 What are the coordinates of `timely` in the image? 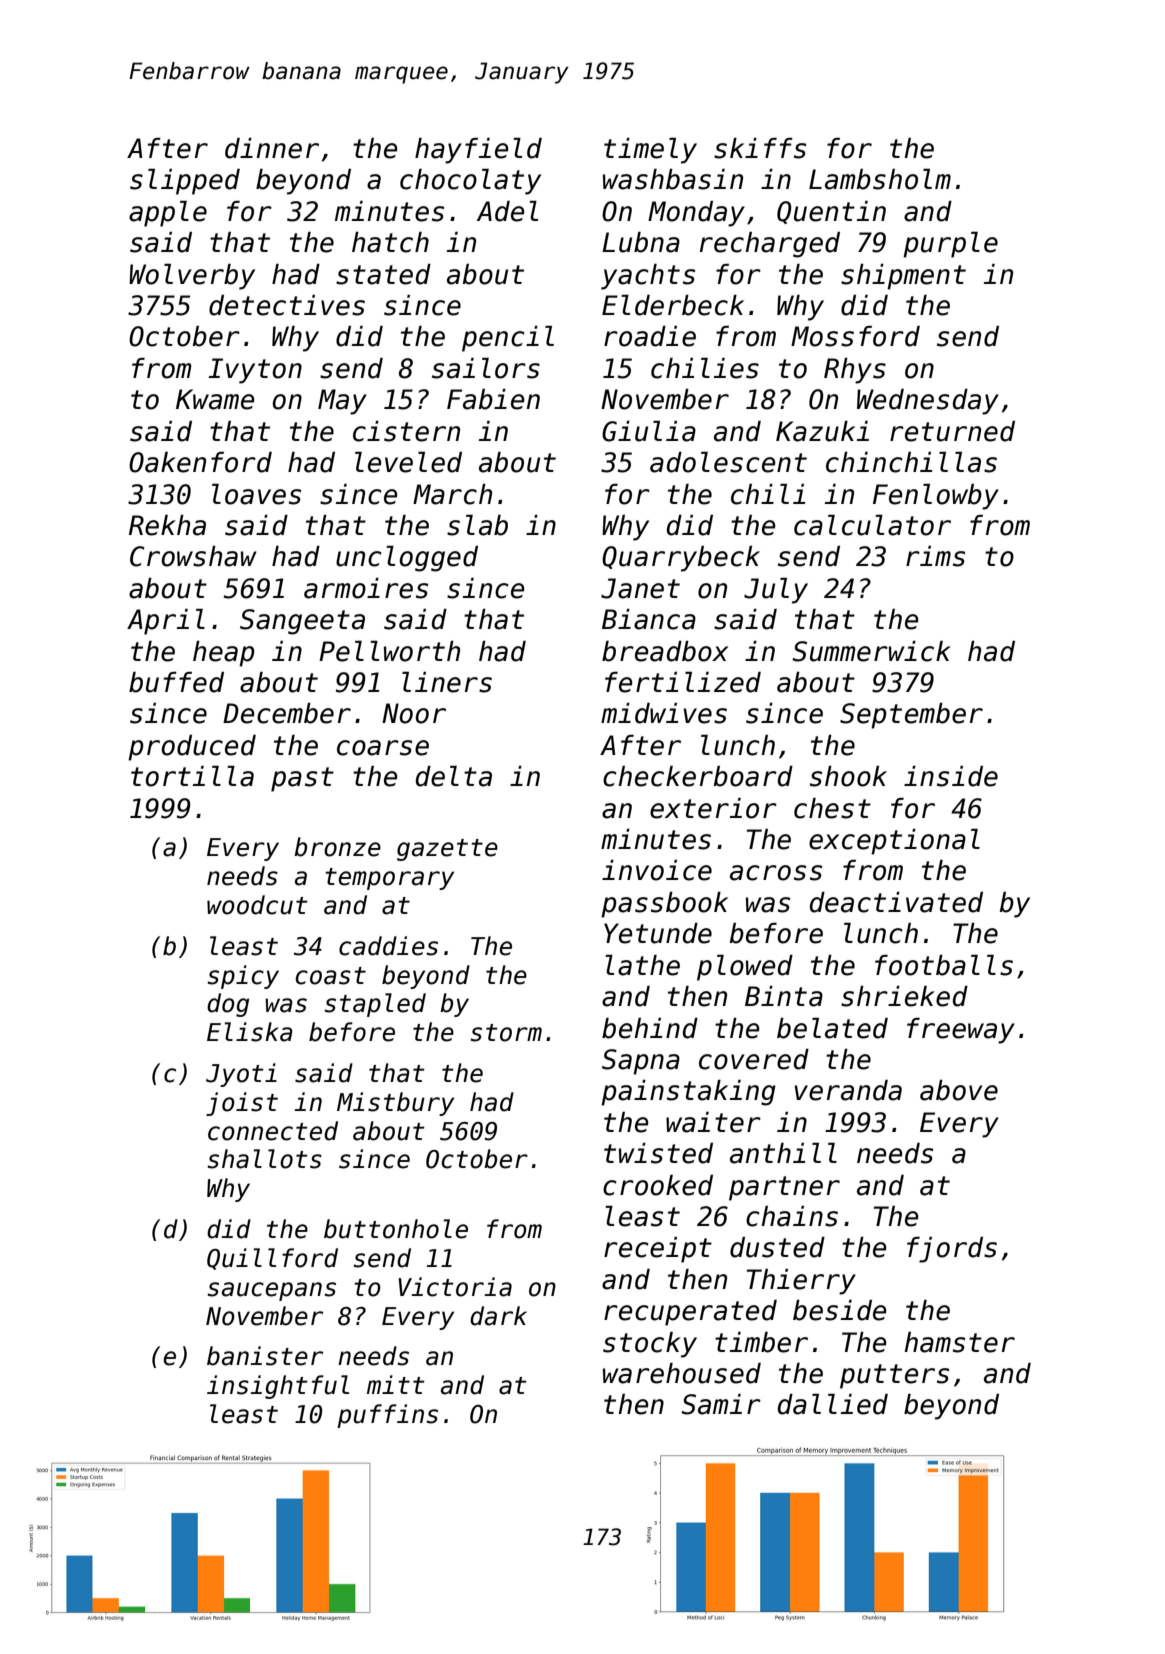 It's located at (650, 151).
